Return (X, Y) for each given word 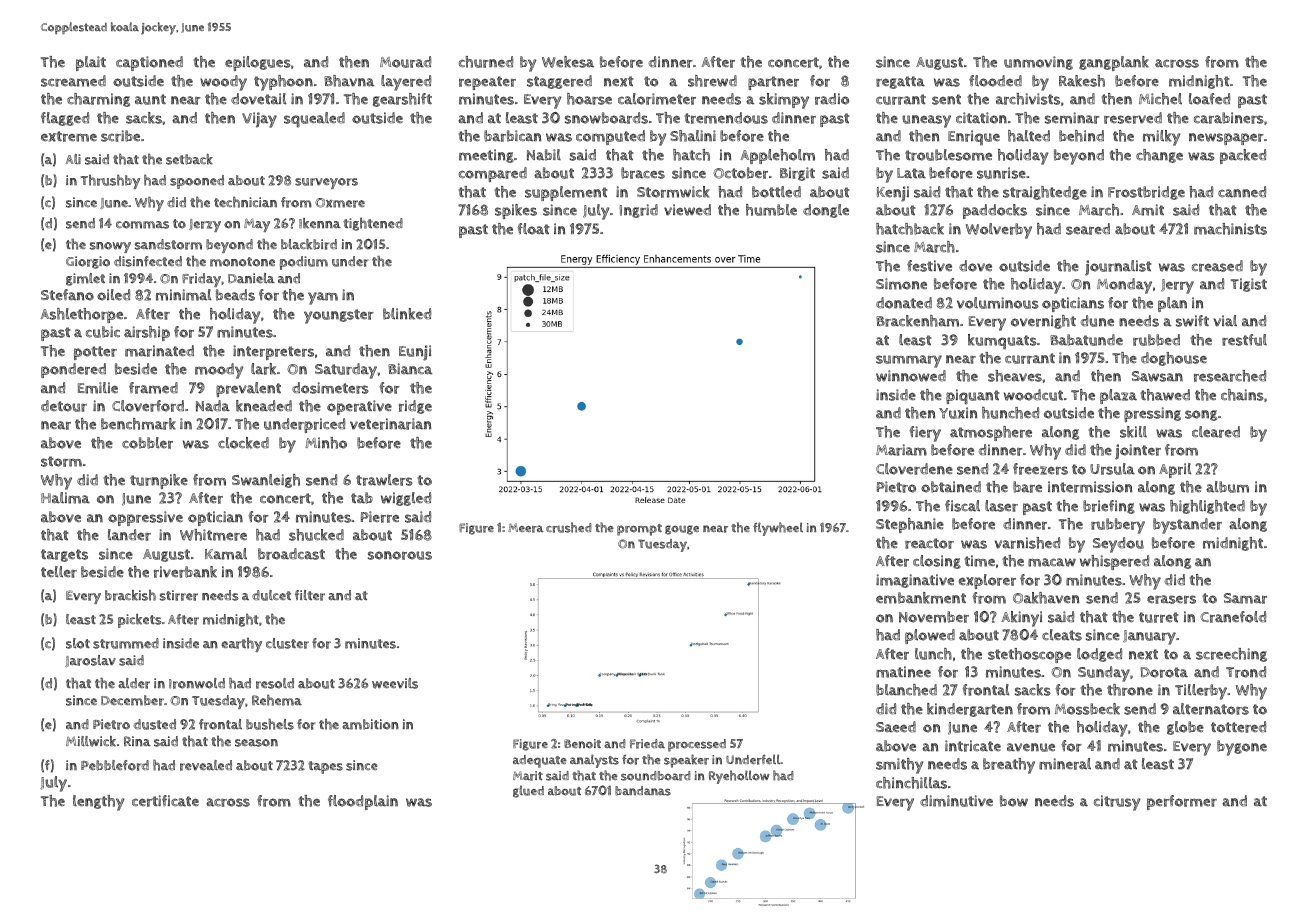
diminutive (956, 801)
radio (832, 99)
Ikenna (320, 223)
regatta (900, 82)
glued (528, 791)
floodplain (363, 802)
